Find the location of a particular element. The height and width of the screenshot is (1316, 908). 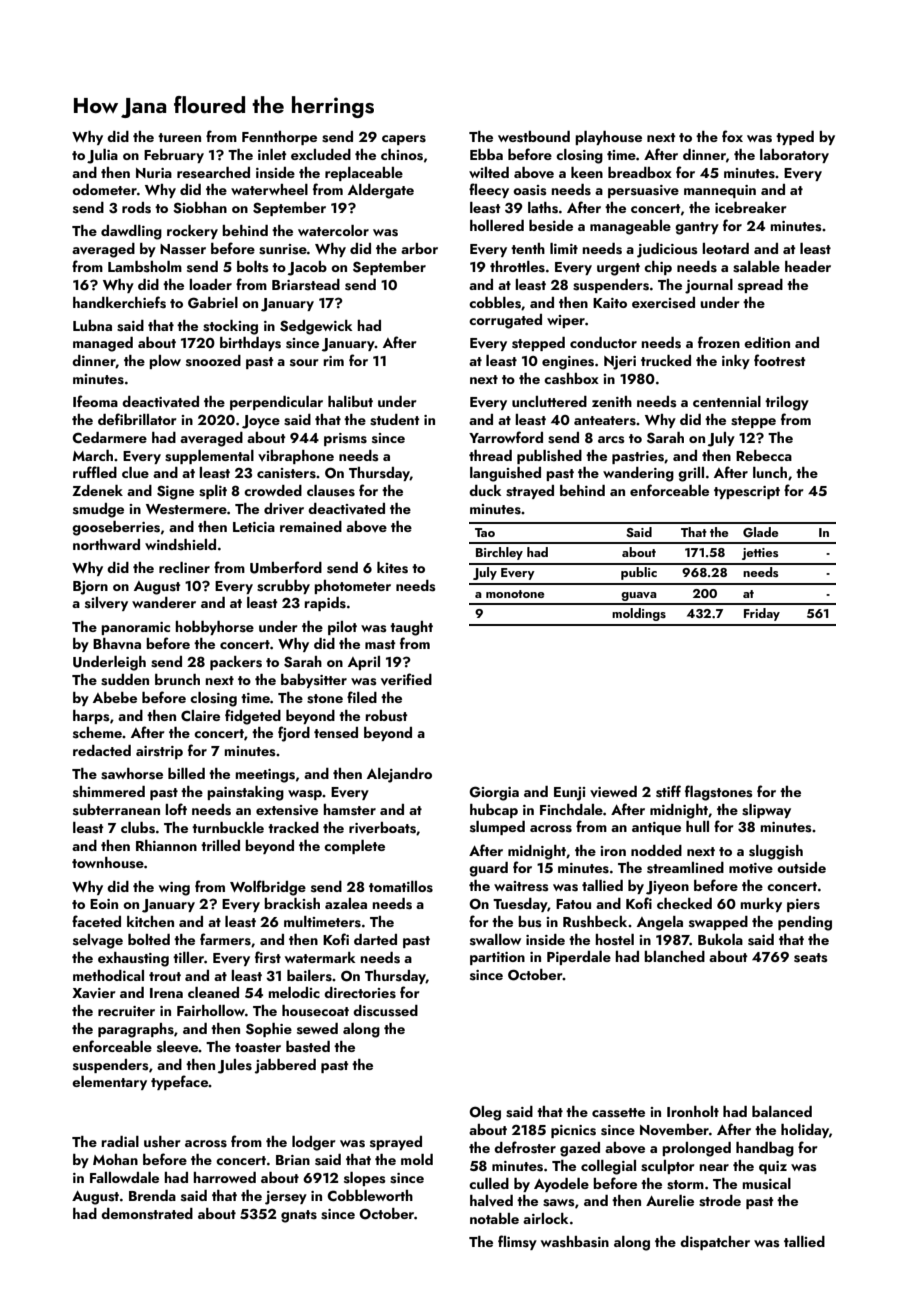

Kaito is located at coordinates (610, 303).
